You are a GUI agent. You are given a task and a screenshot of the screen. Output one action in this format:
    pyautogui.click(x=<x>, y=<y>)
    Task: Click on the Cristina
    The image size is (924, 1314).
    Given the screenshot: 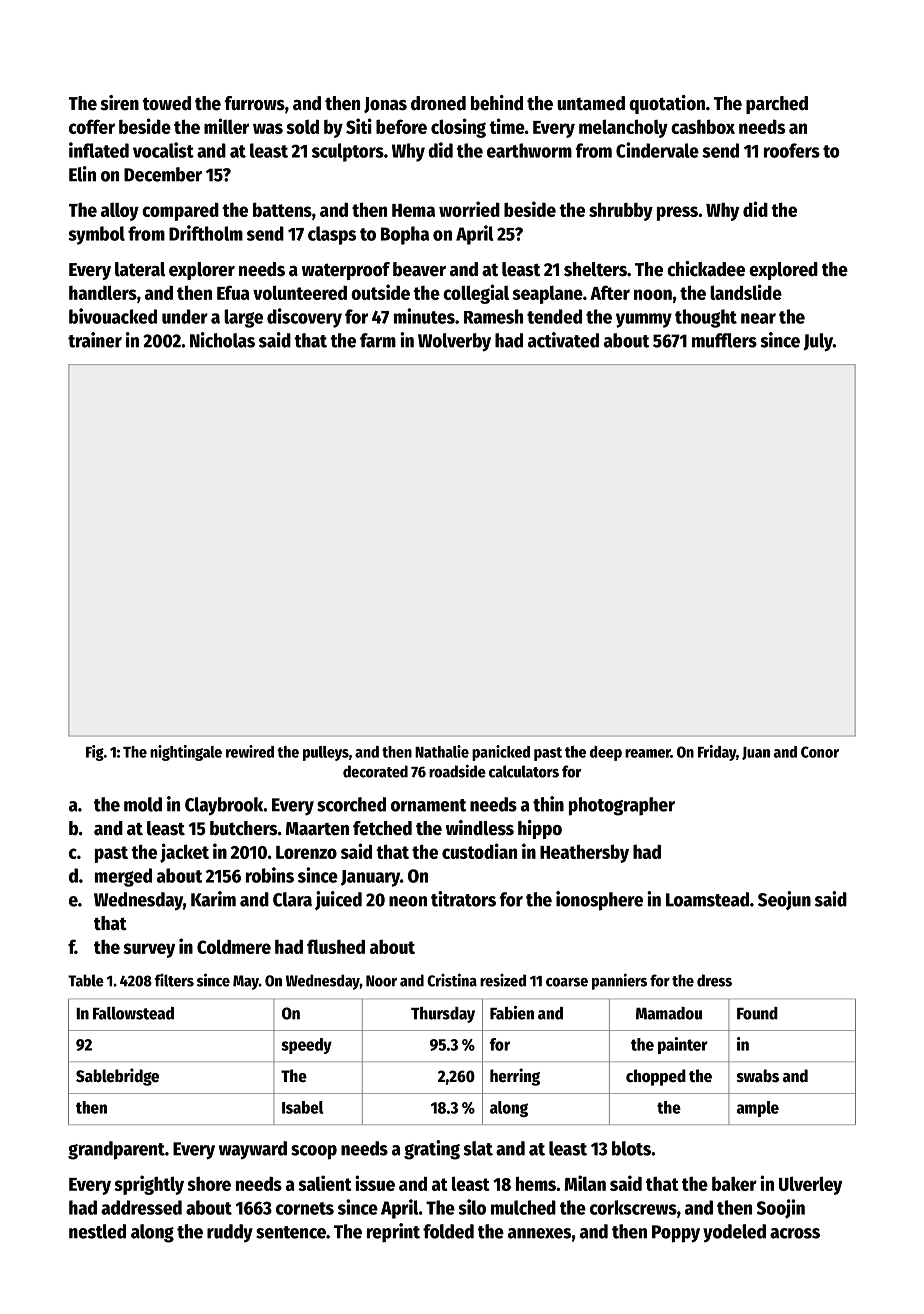 What is the action you would take?
    pyautogui.click(x=452, y=980)
